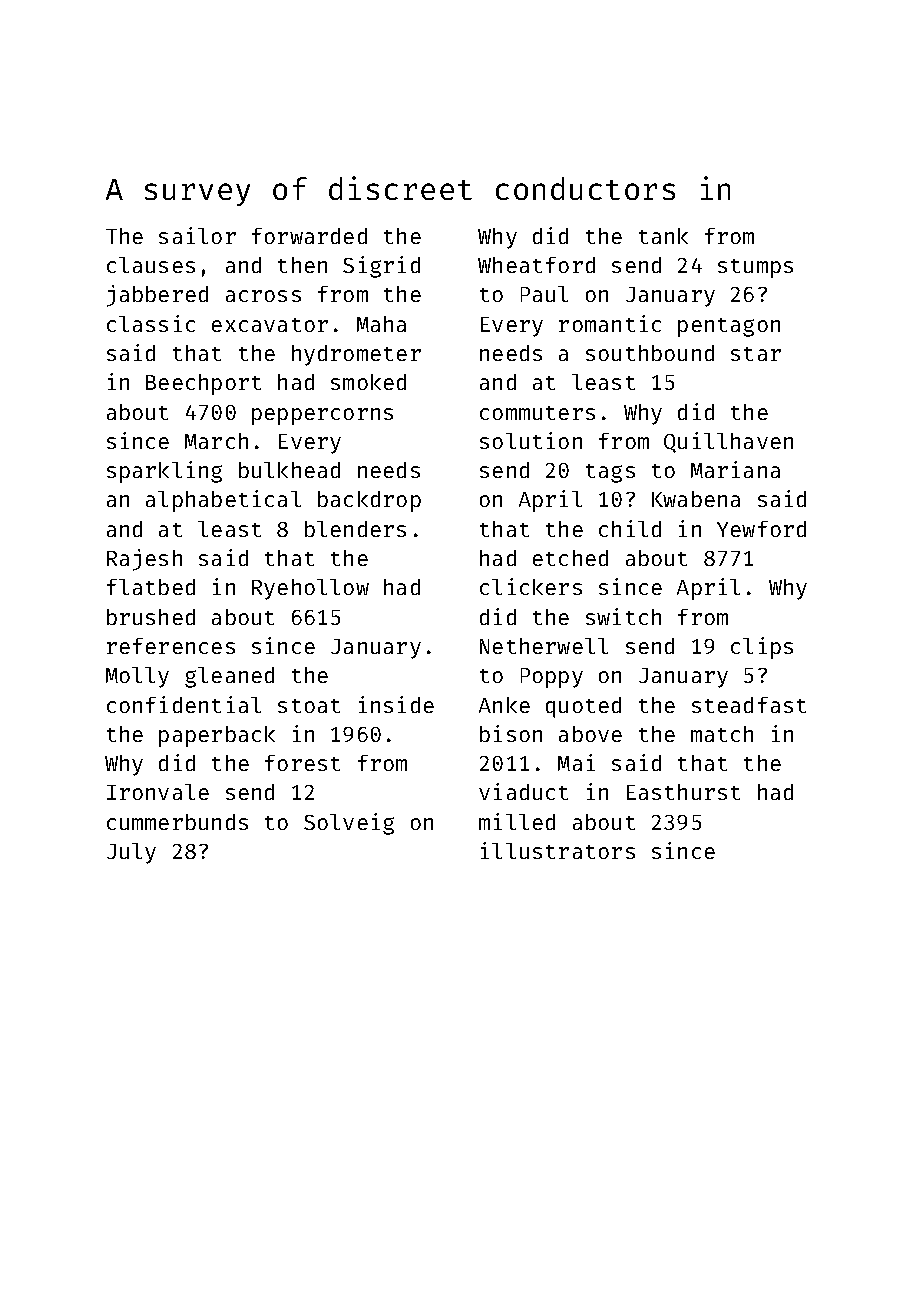 This screenshot has height=1311, width=924. What do you see at coordinates (762, 648) in the screenshot?
I see `clips` at bounding box center [762, 648].
